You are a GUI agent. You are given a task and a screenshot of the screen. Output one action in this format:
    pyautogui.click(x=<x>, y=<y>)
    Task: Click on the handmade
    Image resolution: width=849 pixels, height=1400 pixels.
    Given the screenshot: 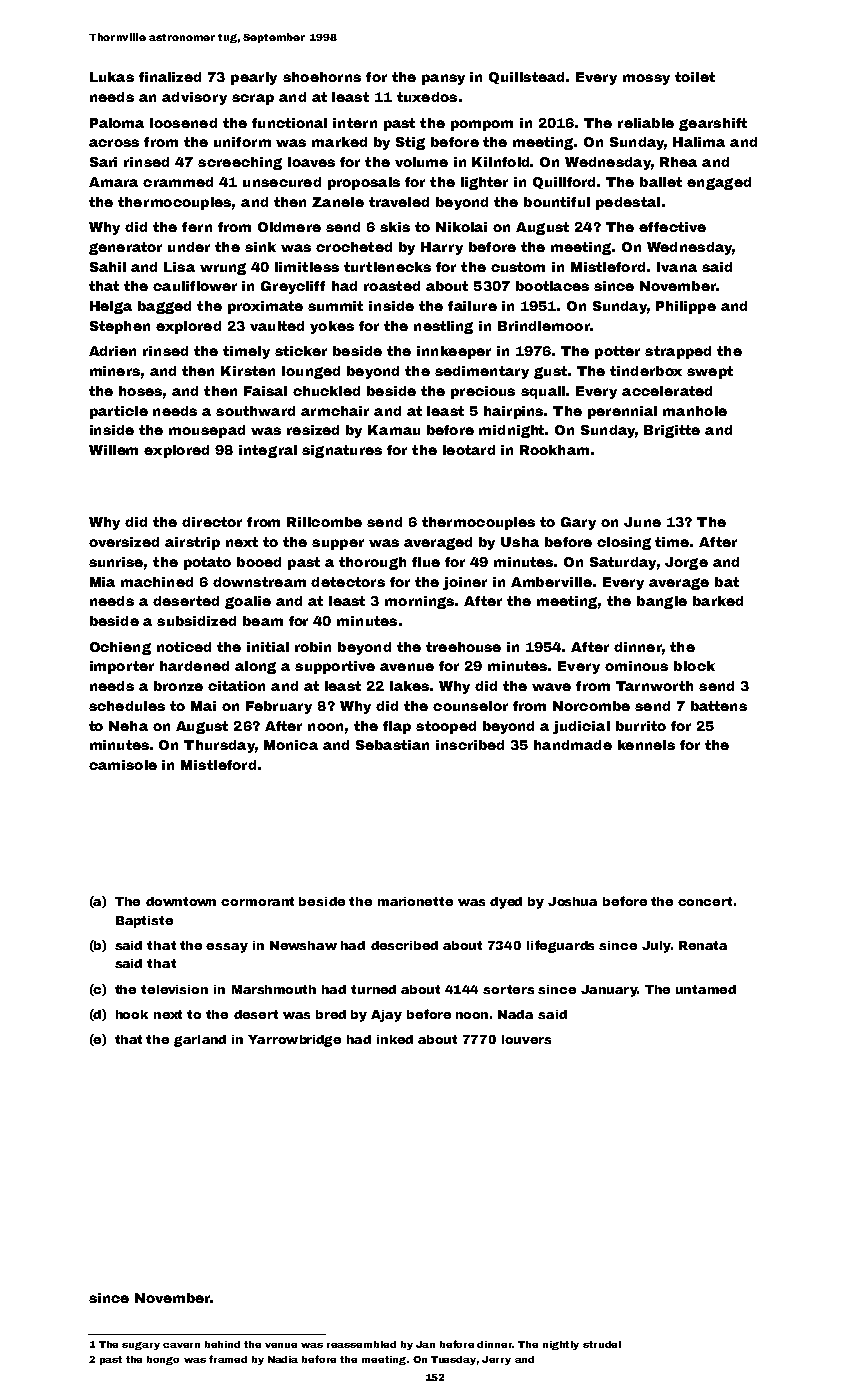 What is the action you would take?
    pyautogui.click(x=573, y=745)
